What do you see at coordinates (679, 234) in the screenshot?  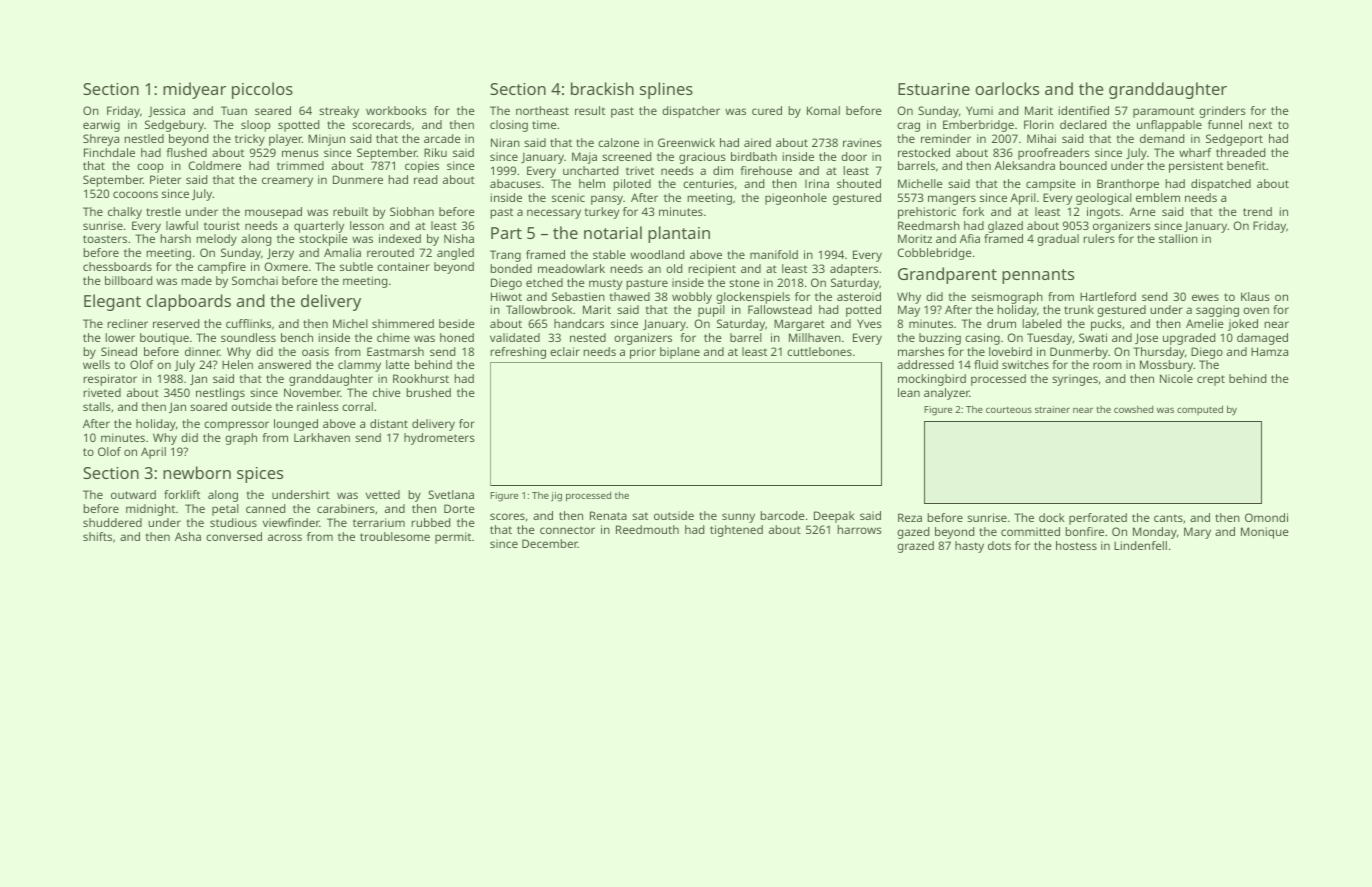 I see `plantain` at bounding box center [679, 234].
